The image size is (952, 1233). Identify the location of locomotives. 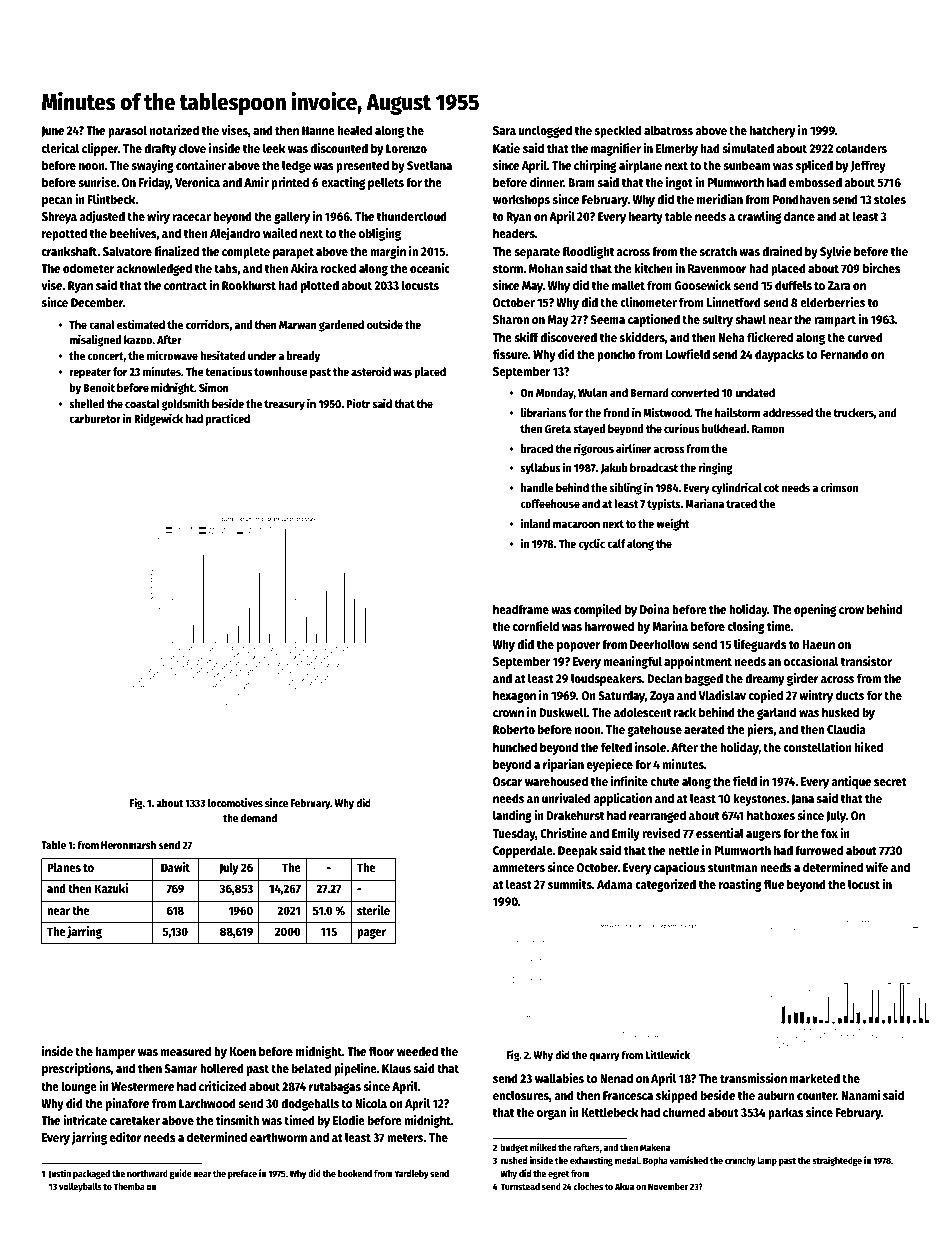
(235, 802).
